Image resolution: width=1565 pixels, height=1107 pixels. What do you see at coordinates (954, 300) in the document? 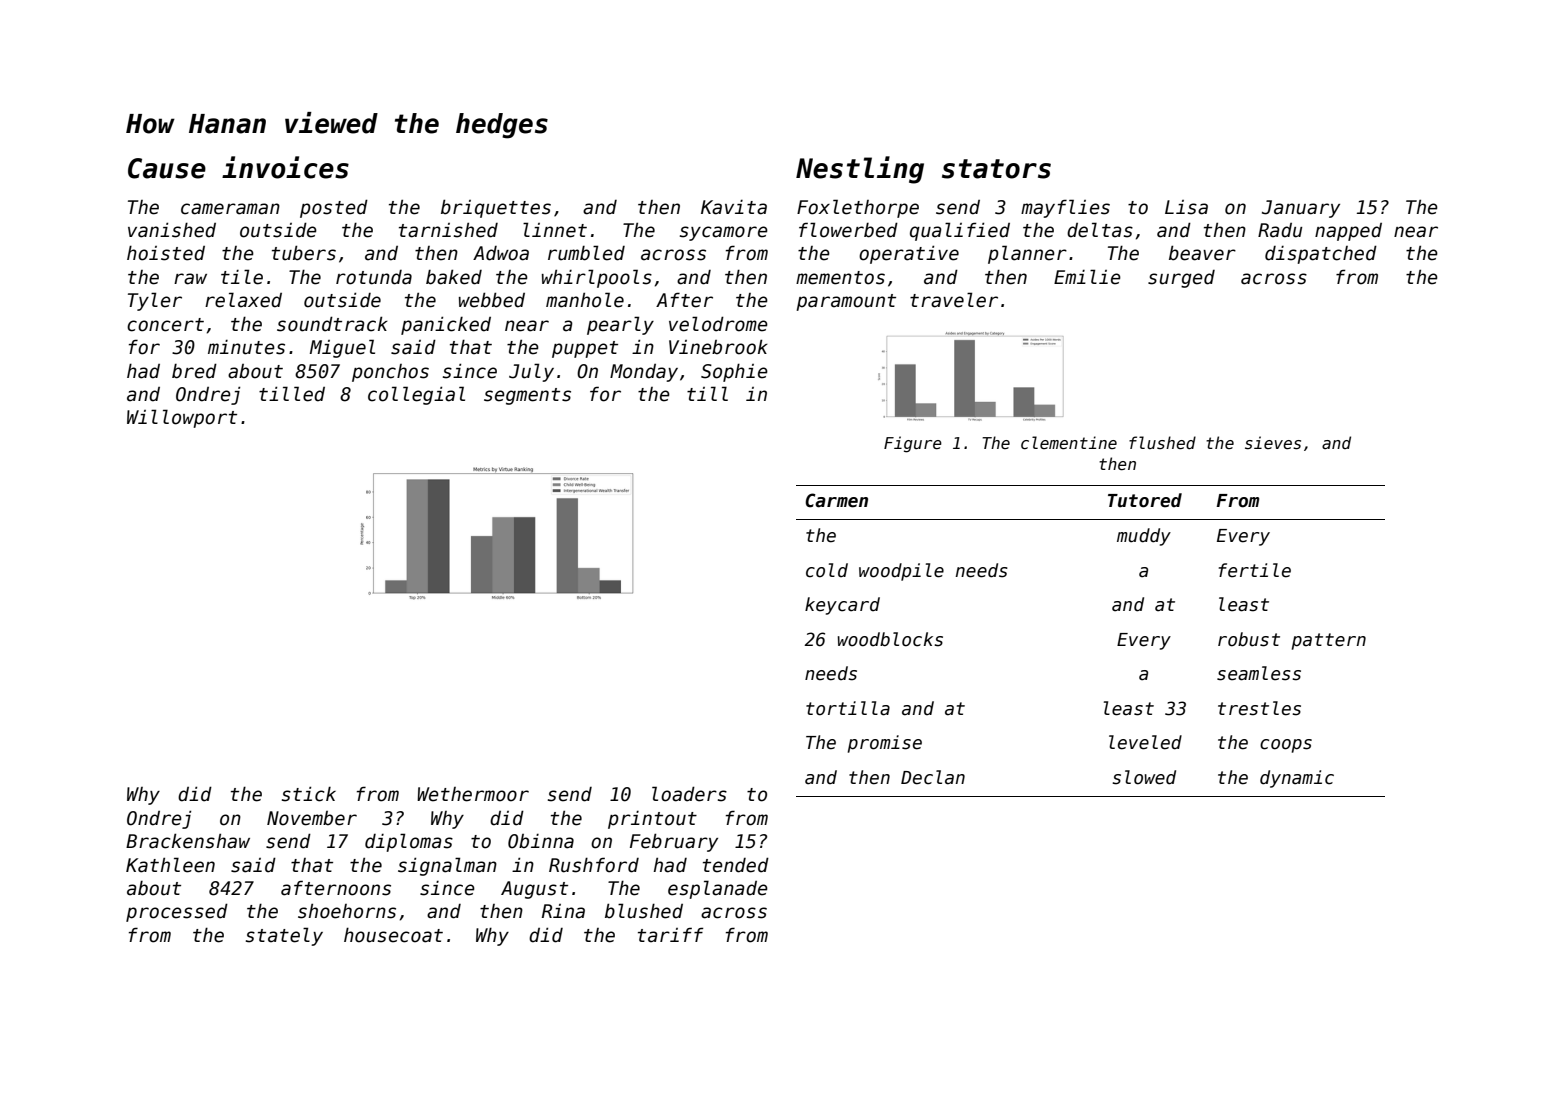
I see `traveler` at bounding box center [954, 300].
